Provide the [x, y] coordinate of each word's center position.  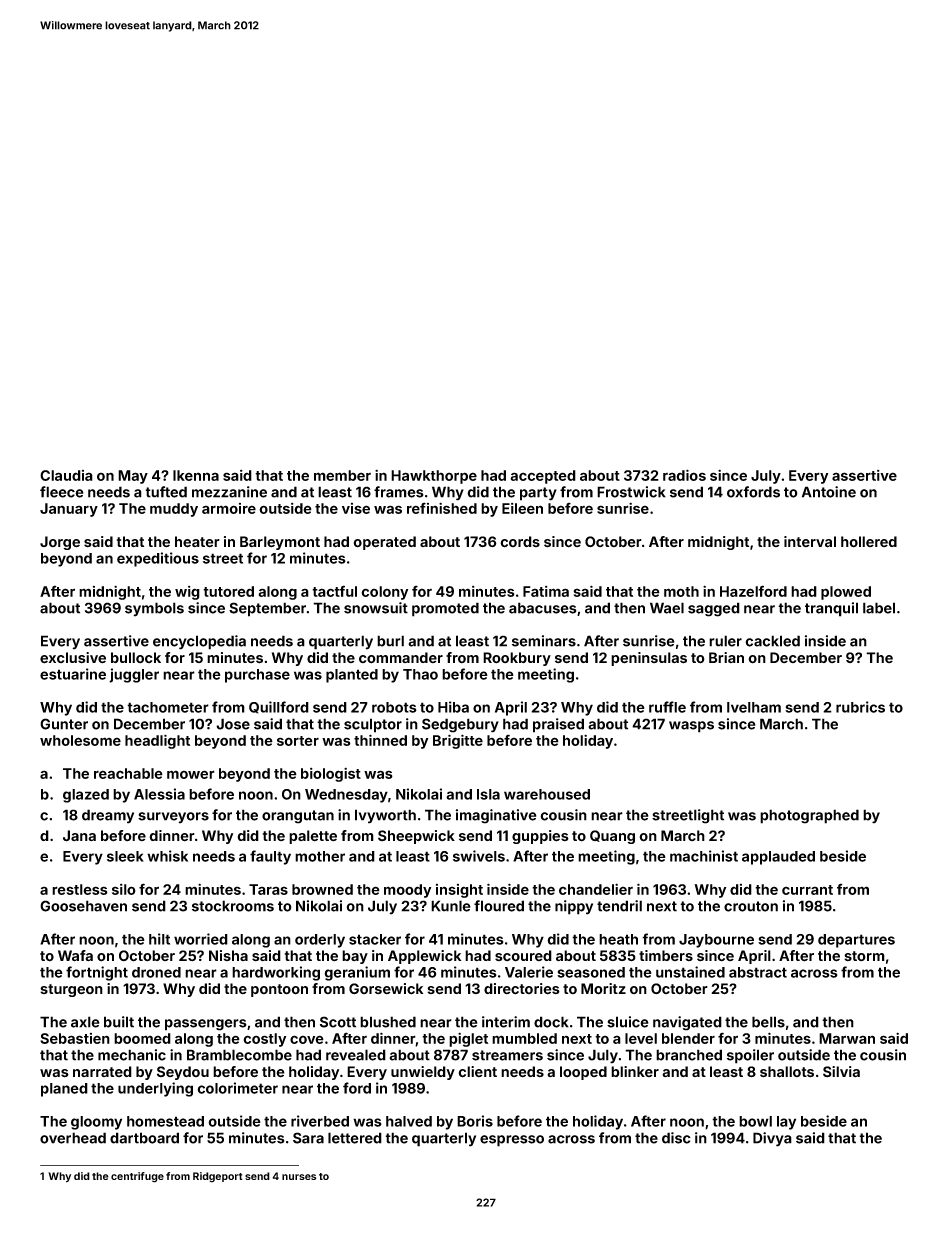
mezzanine [229, 492]
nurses [299, 1177]
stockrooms [233, 906]
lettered [355, 1138]
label [879, 608]
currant [807, 890]
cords [520, 542]
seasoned [591, 972]
